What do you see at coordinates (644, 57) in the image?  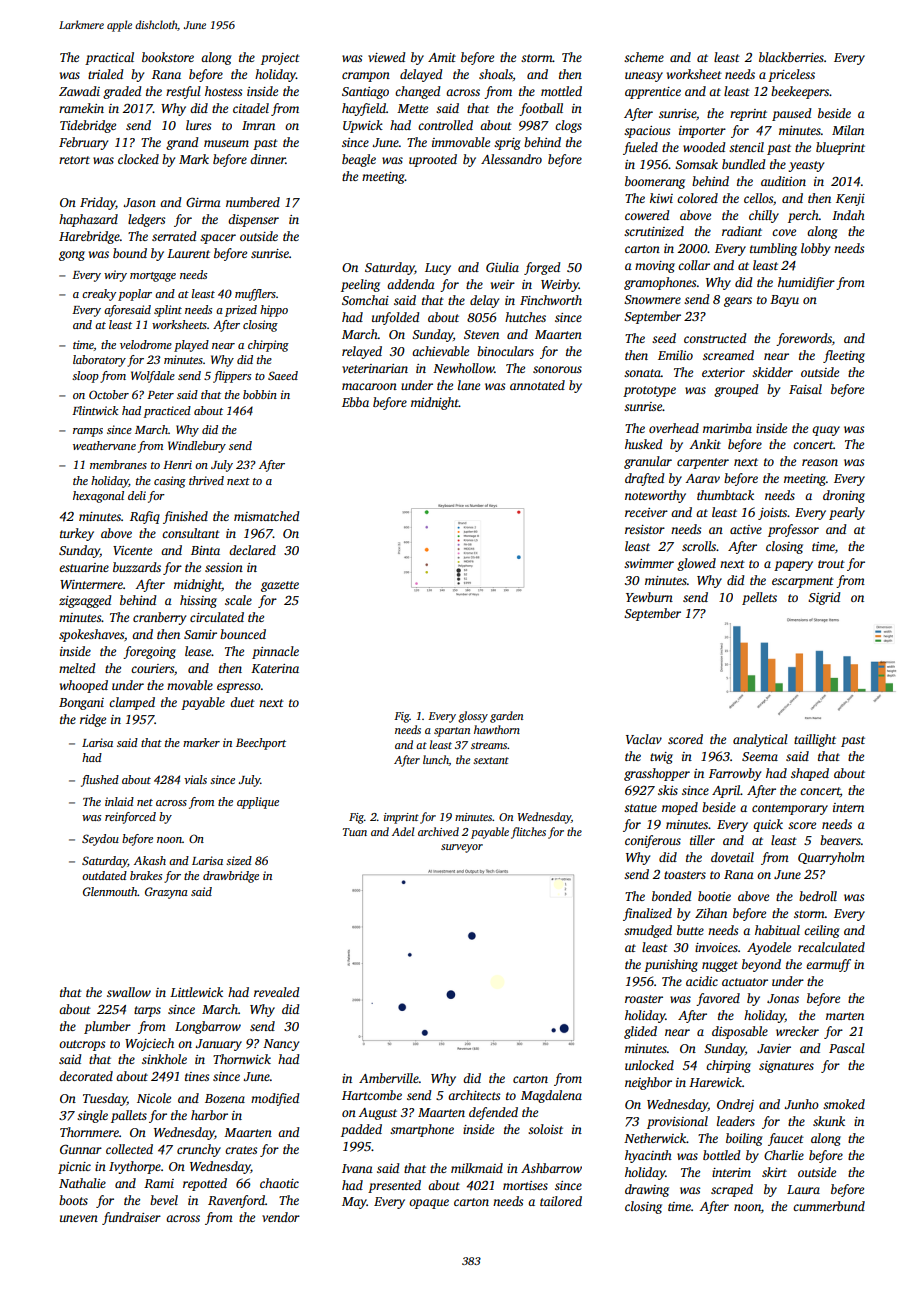 I see `scheme` at bounding box center [644, 57].
